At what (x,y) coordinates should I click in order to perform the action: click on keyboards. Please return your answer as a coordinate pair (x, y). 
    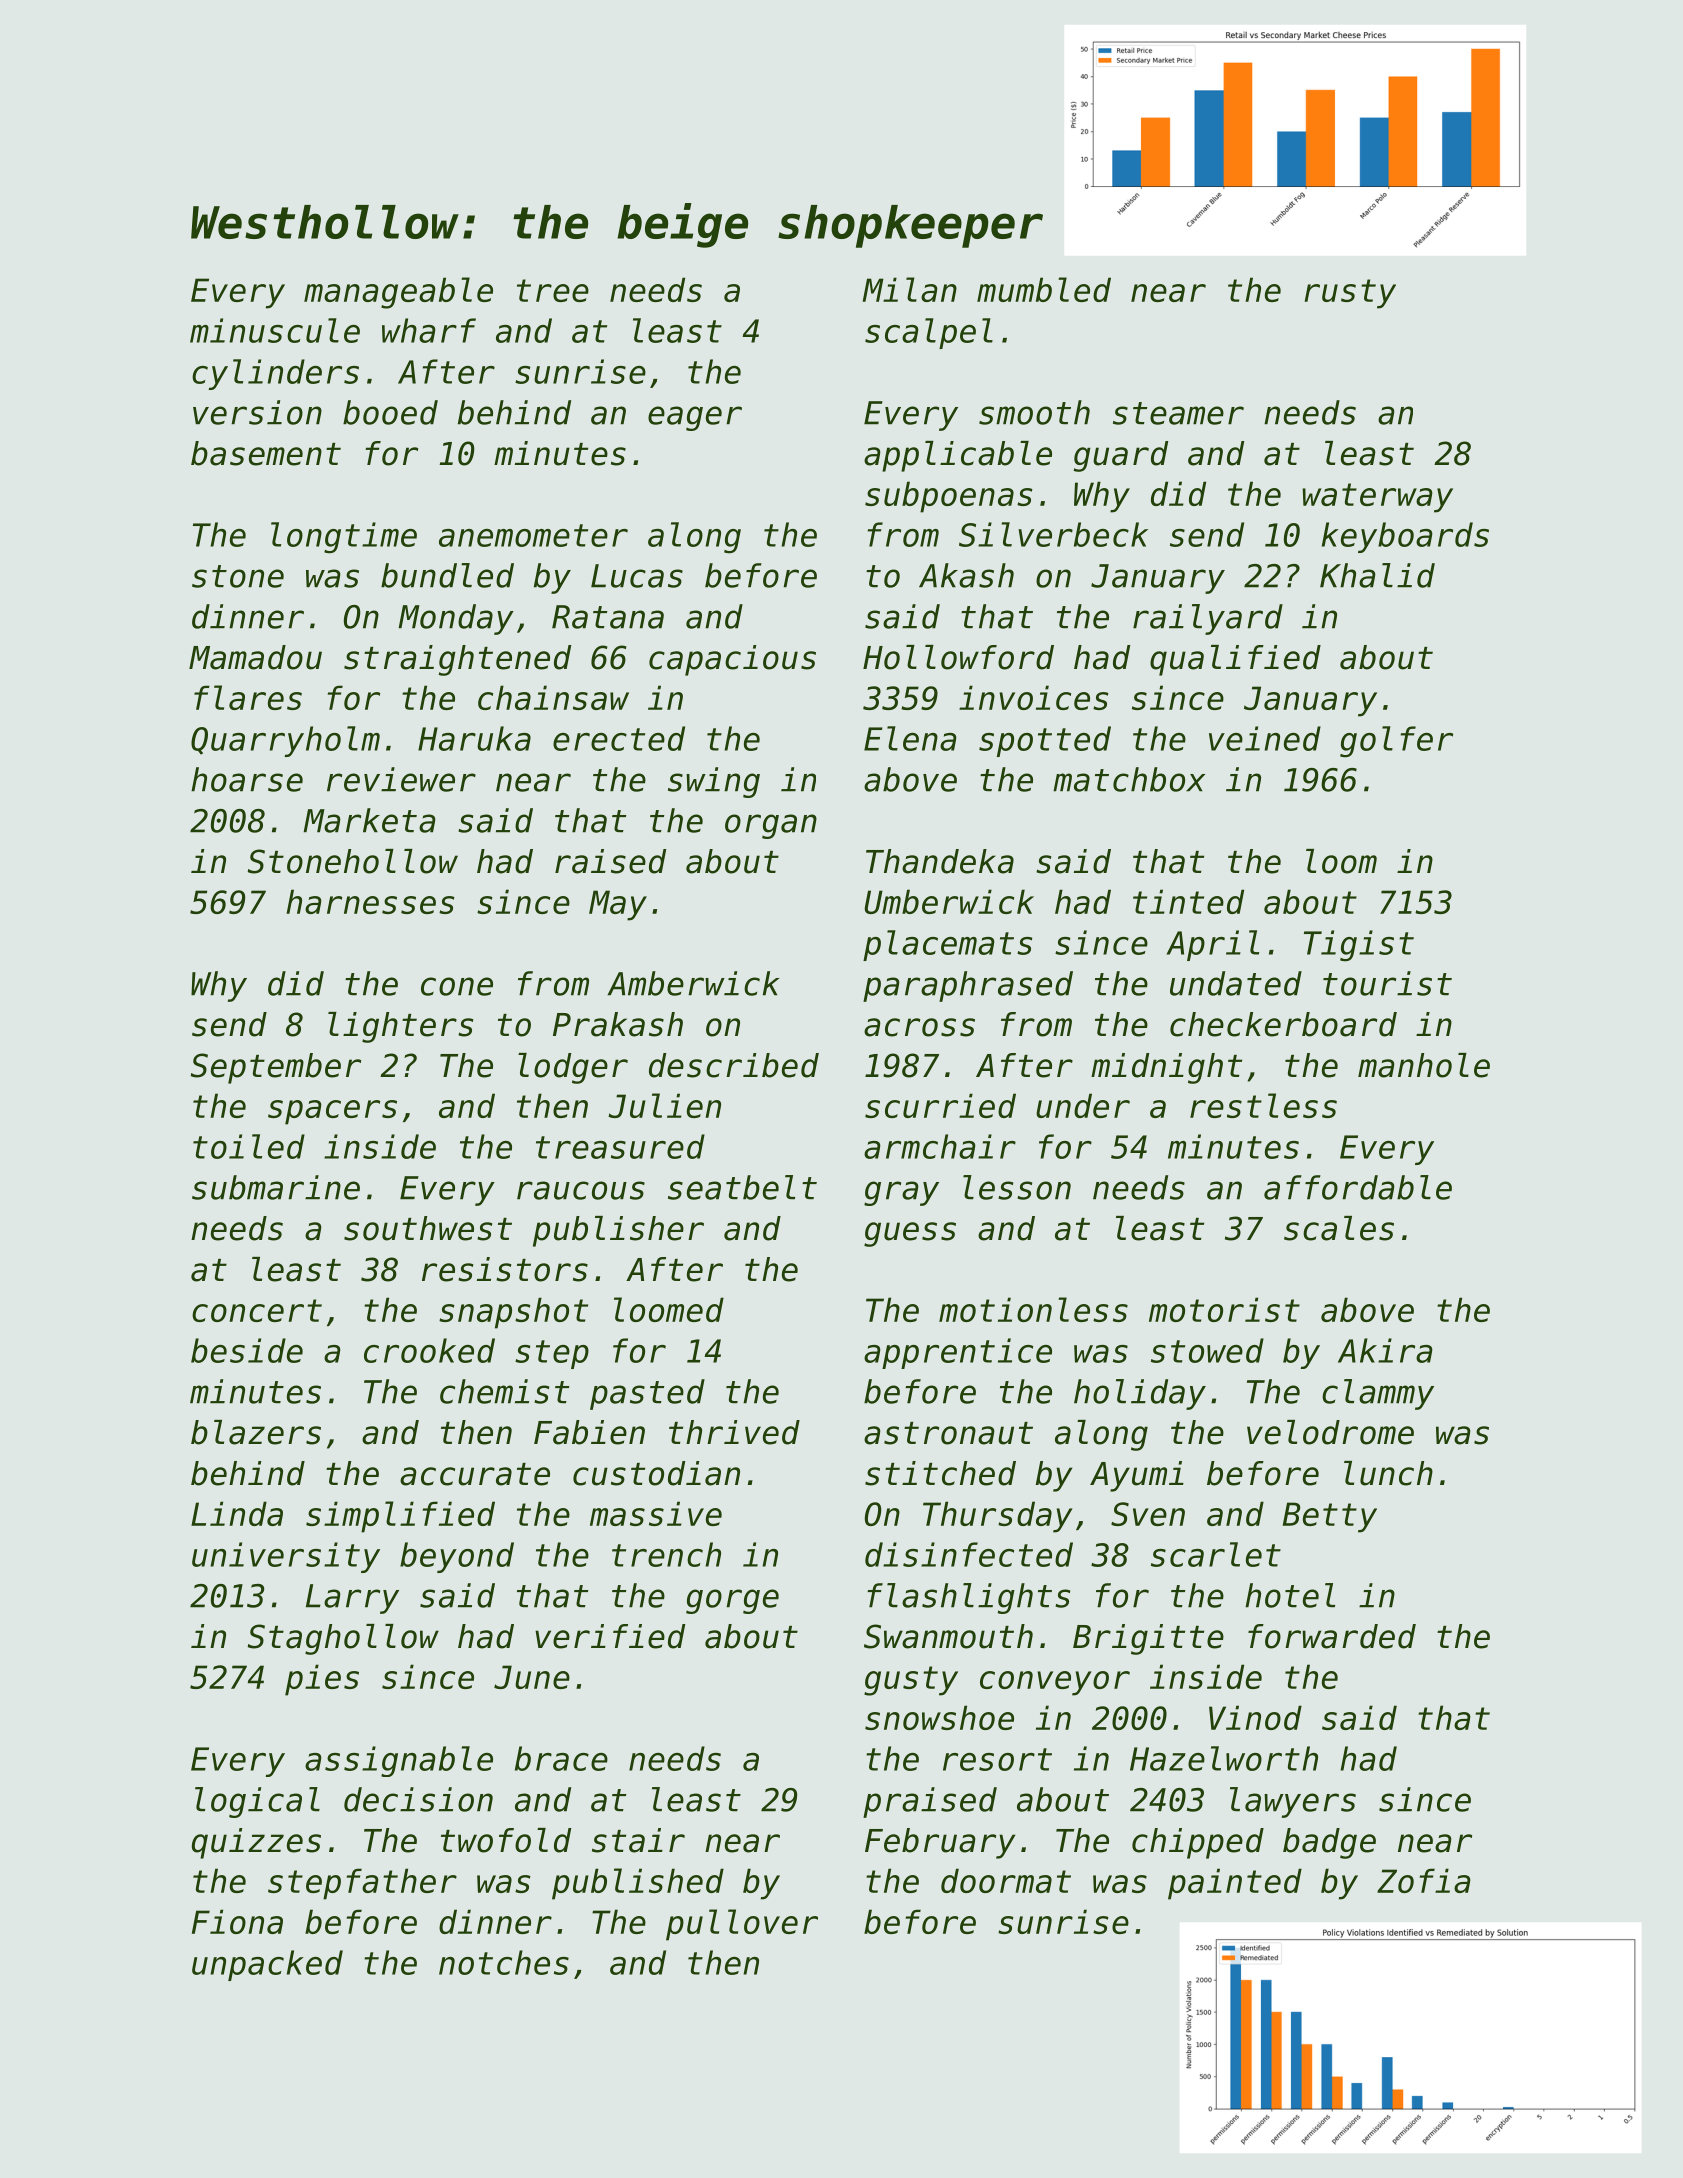
    Looking at the image, I should click on (1405, 537).
